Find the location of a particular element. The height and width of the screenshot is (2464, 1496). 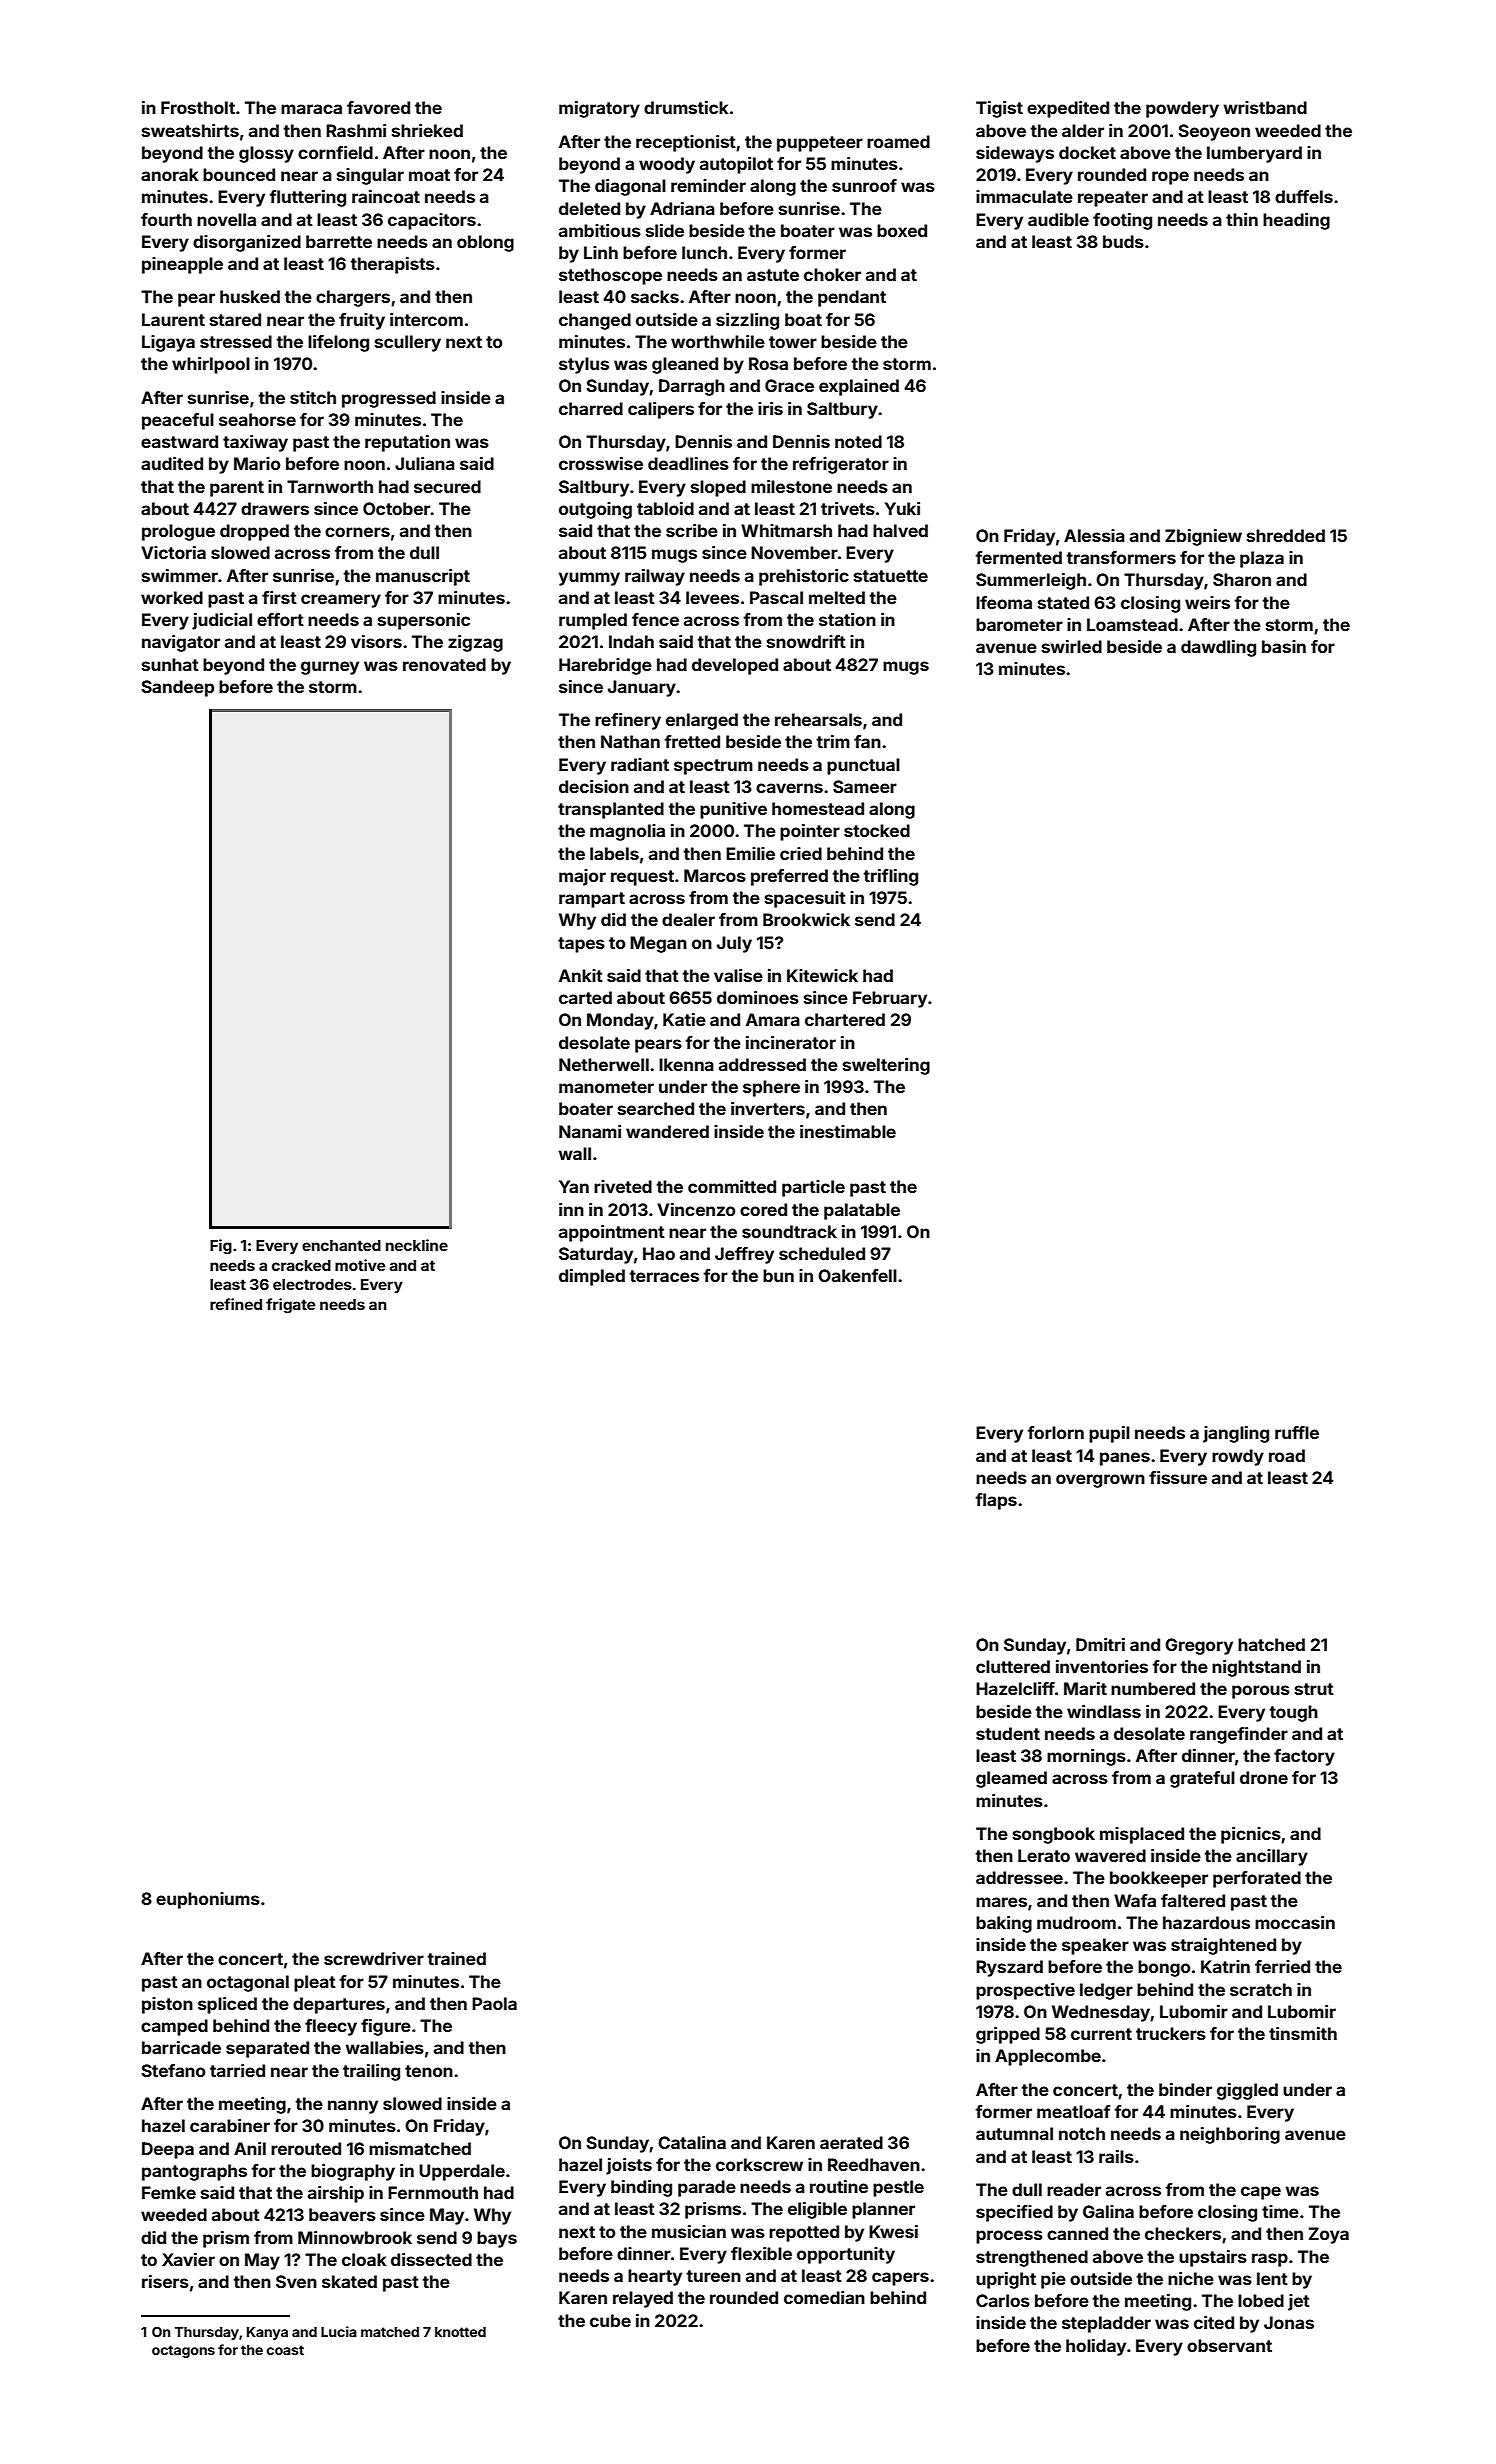

intercom is located at coordinates (426, 319).
